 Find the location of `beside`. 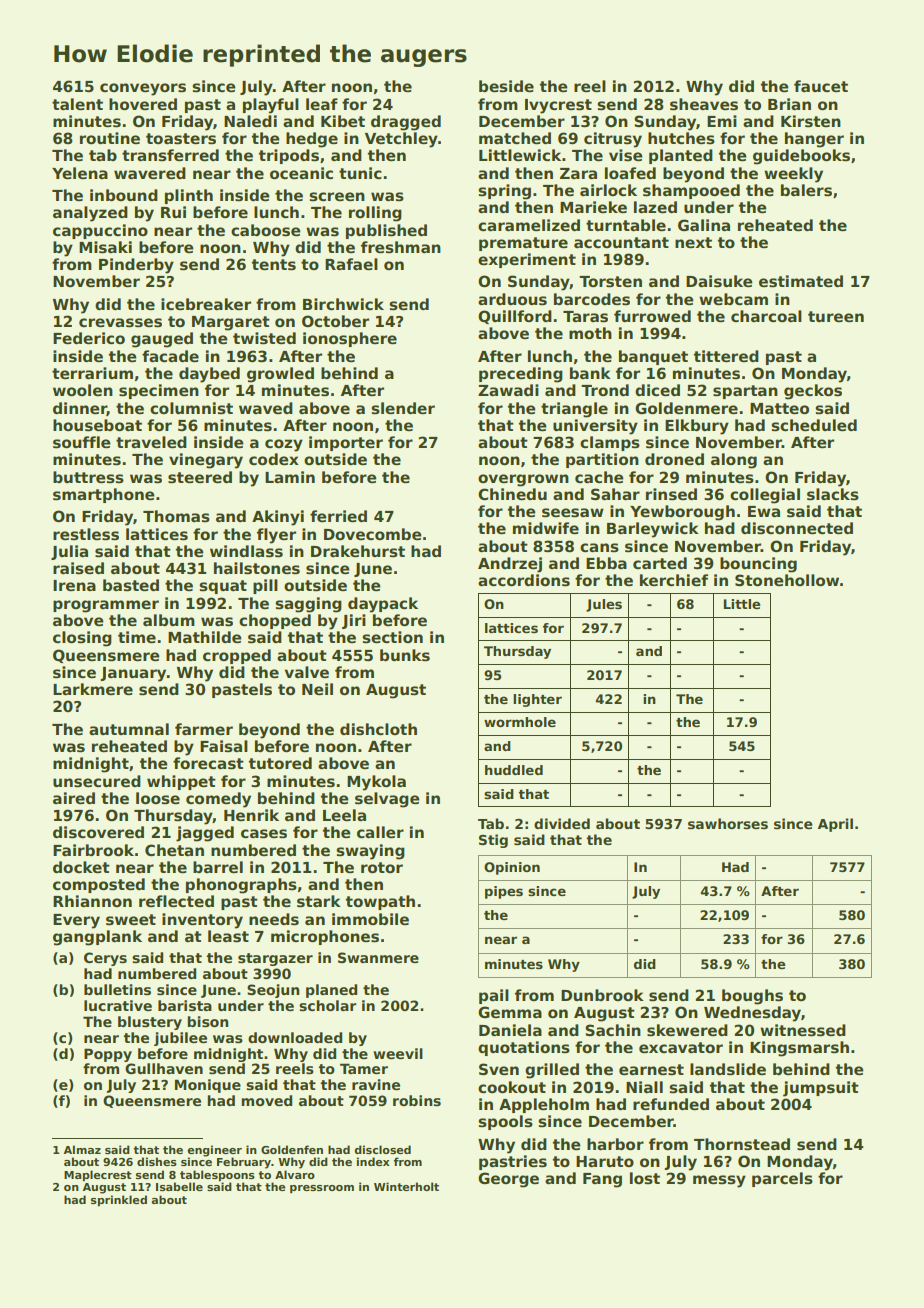

beside is located at coordinates (506, 86).
